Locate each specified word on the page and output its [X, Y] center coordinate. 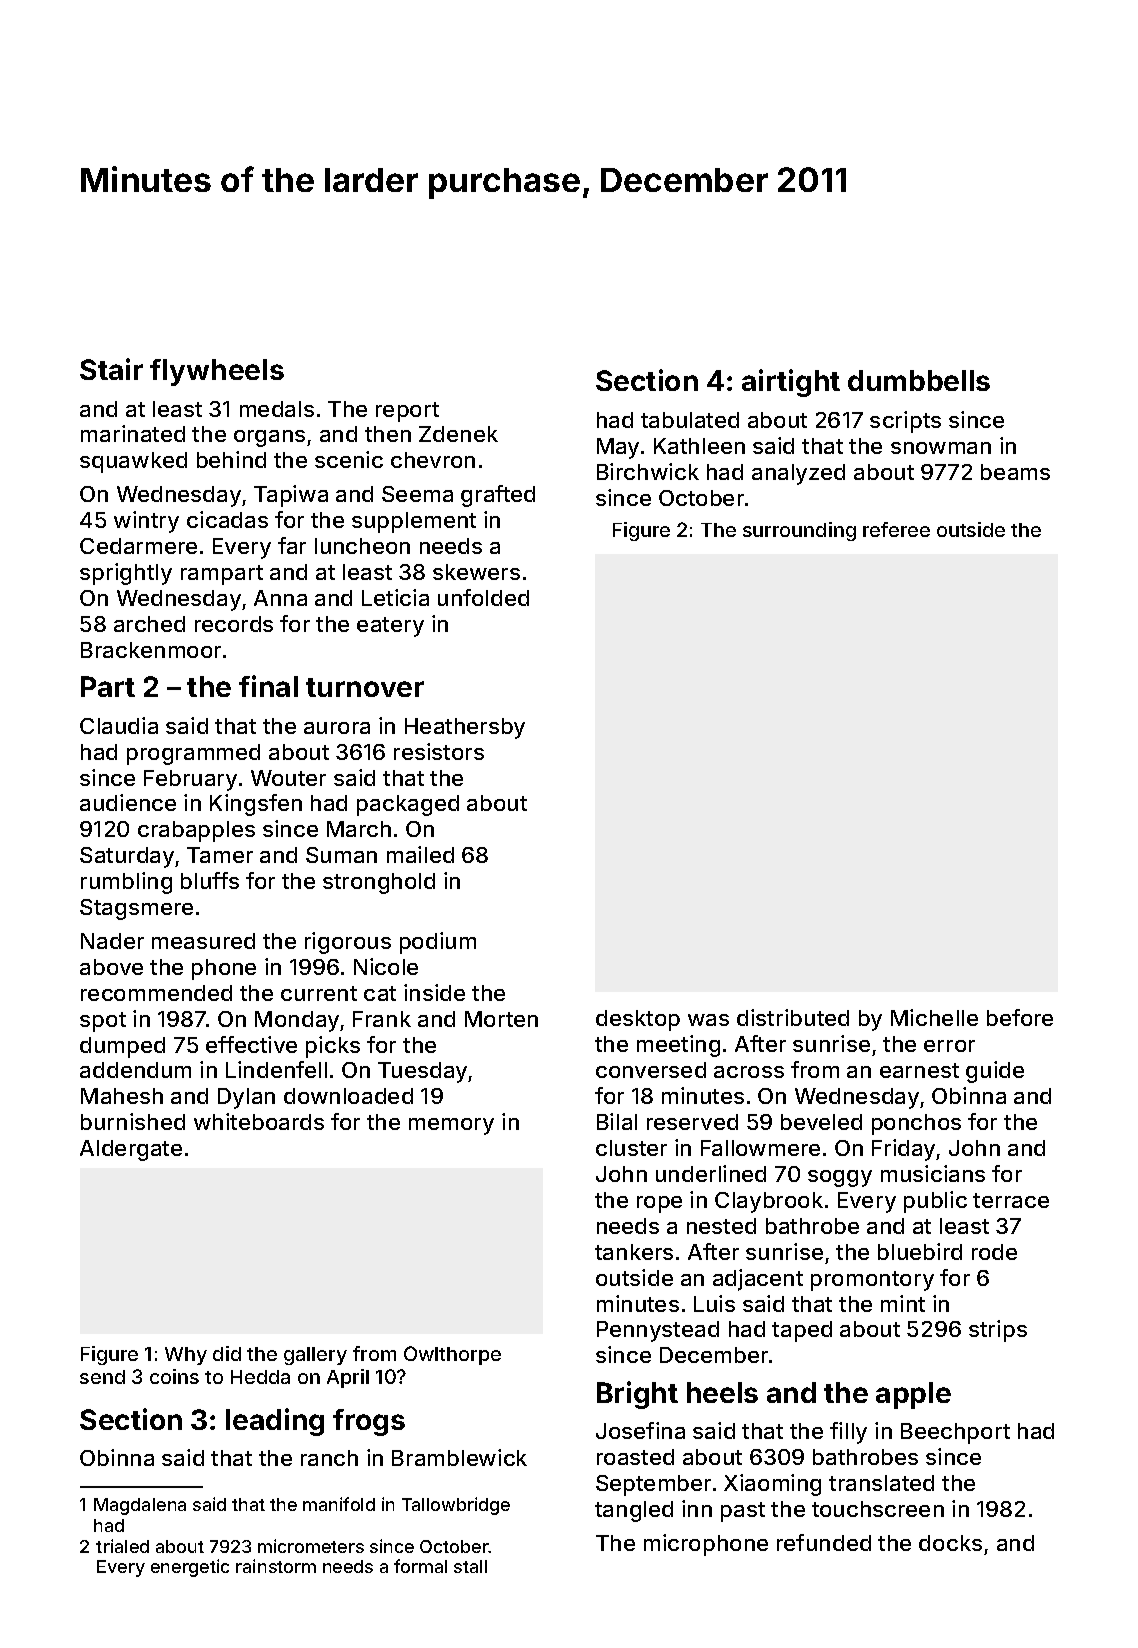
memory [451, 1126]
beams [1015, 472]
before [1020, 1017]
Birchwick [648, 471]
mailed [420, 854]
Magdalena [140, 1506]
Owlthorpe [452, 1355]
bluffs [210, 880]
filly [848, 1433]
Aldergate [131, 1150]
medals [277, 409]
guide [995, 1072]
